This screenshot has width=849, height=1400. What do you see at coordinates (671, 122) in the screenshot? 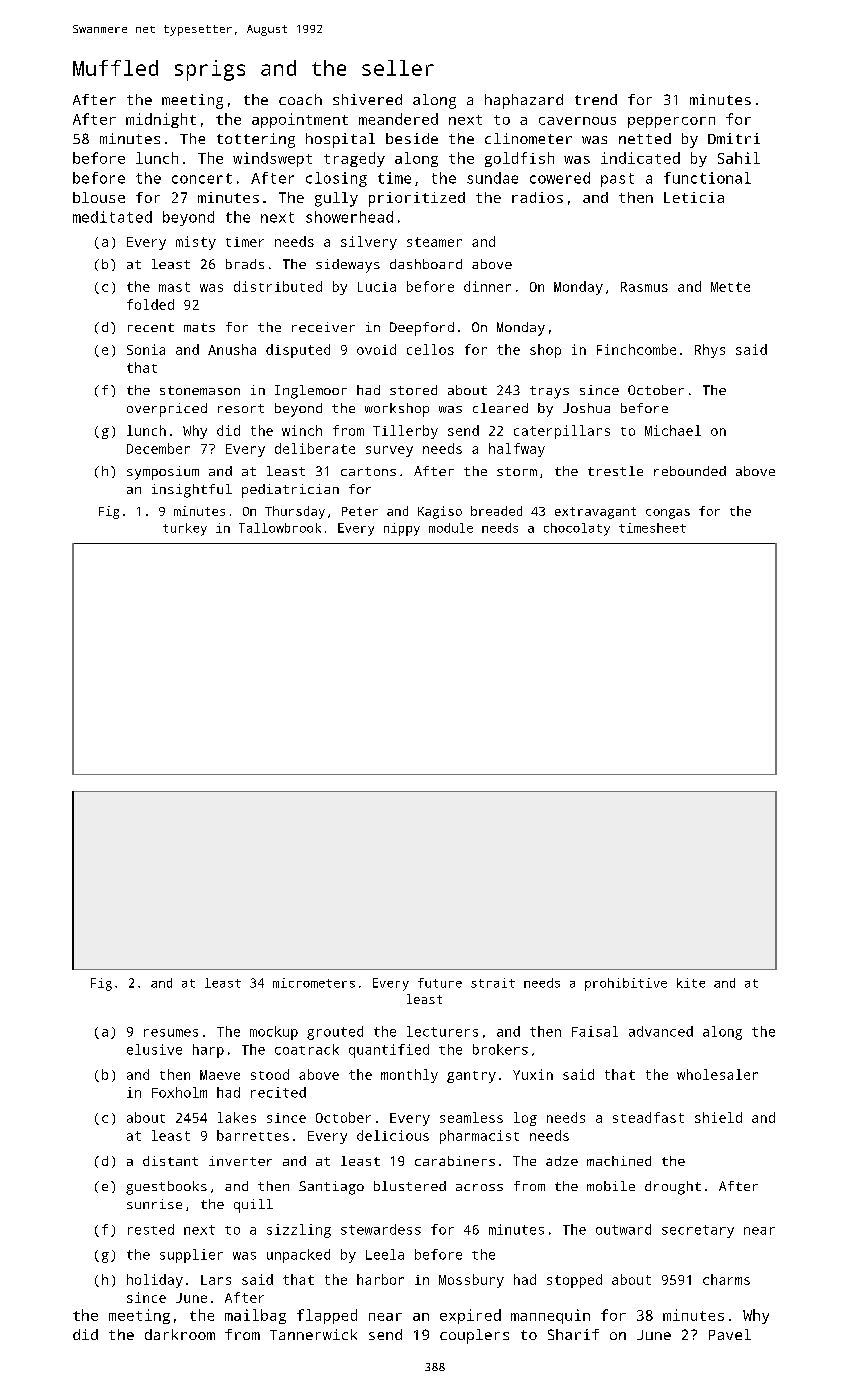
I see `peppercorn` at bounding box center [671, 122].
